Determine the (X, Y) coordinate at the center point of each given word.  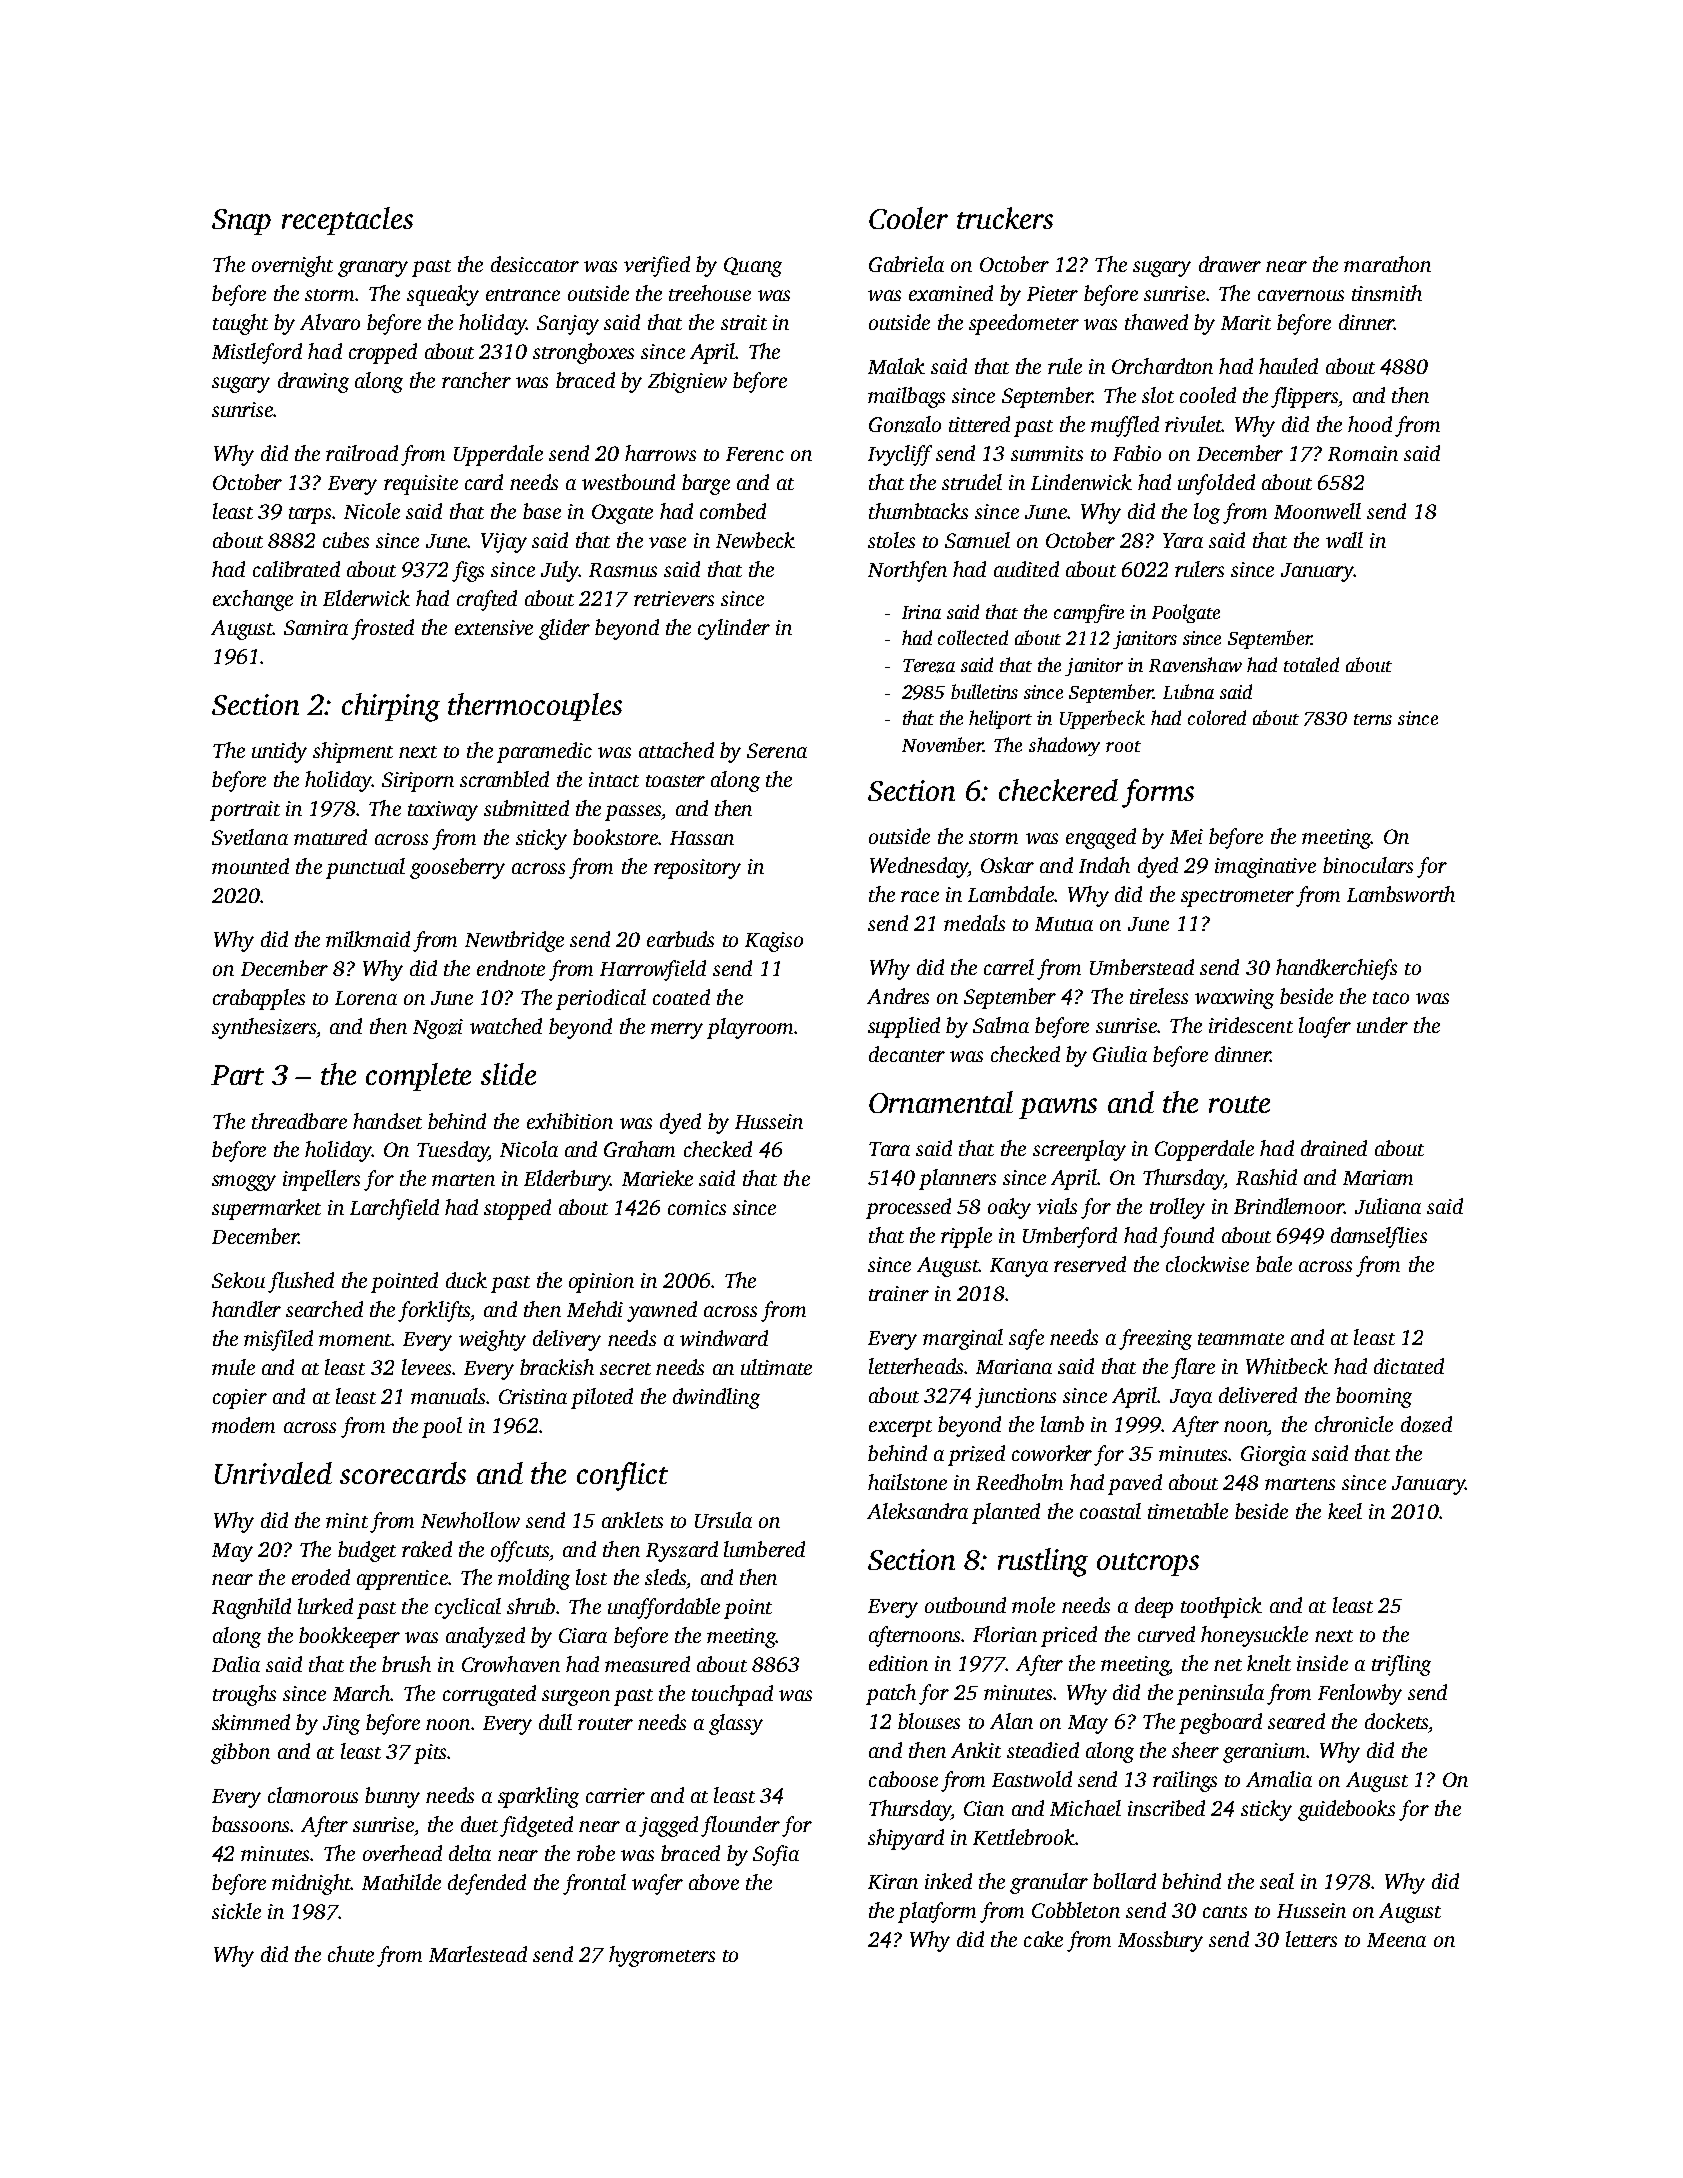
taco (1391, 998)
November (943, 744)
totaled (1311, 664)
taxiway (443, 811)
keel (1345, 1511)
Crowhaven (511, 1664)
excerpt (900, 1428)
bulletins (984, 691)
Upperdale (498, 455)
